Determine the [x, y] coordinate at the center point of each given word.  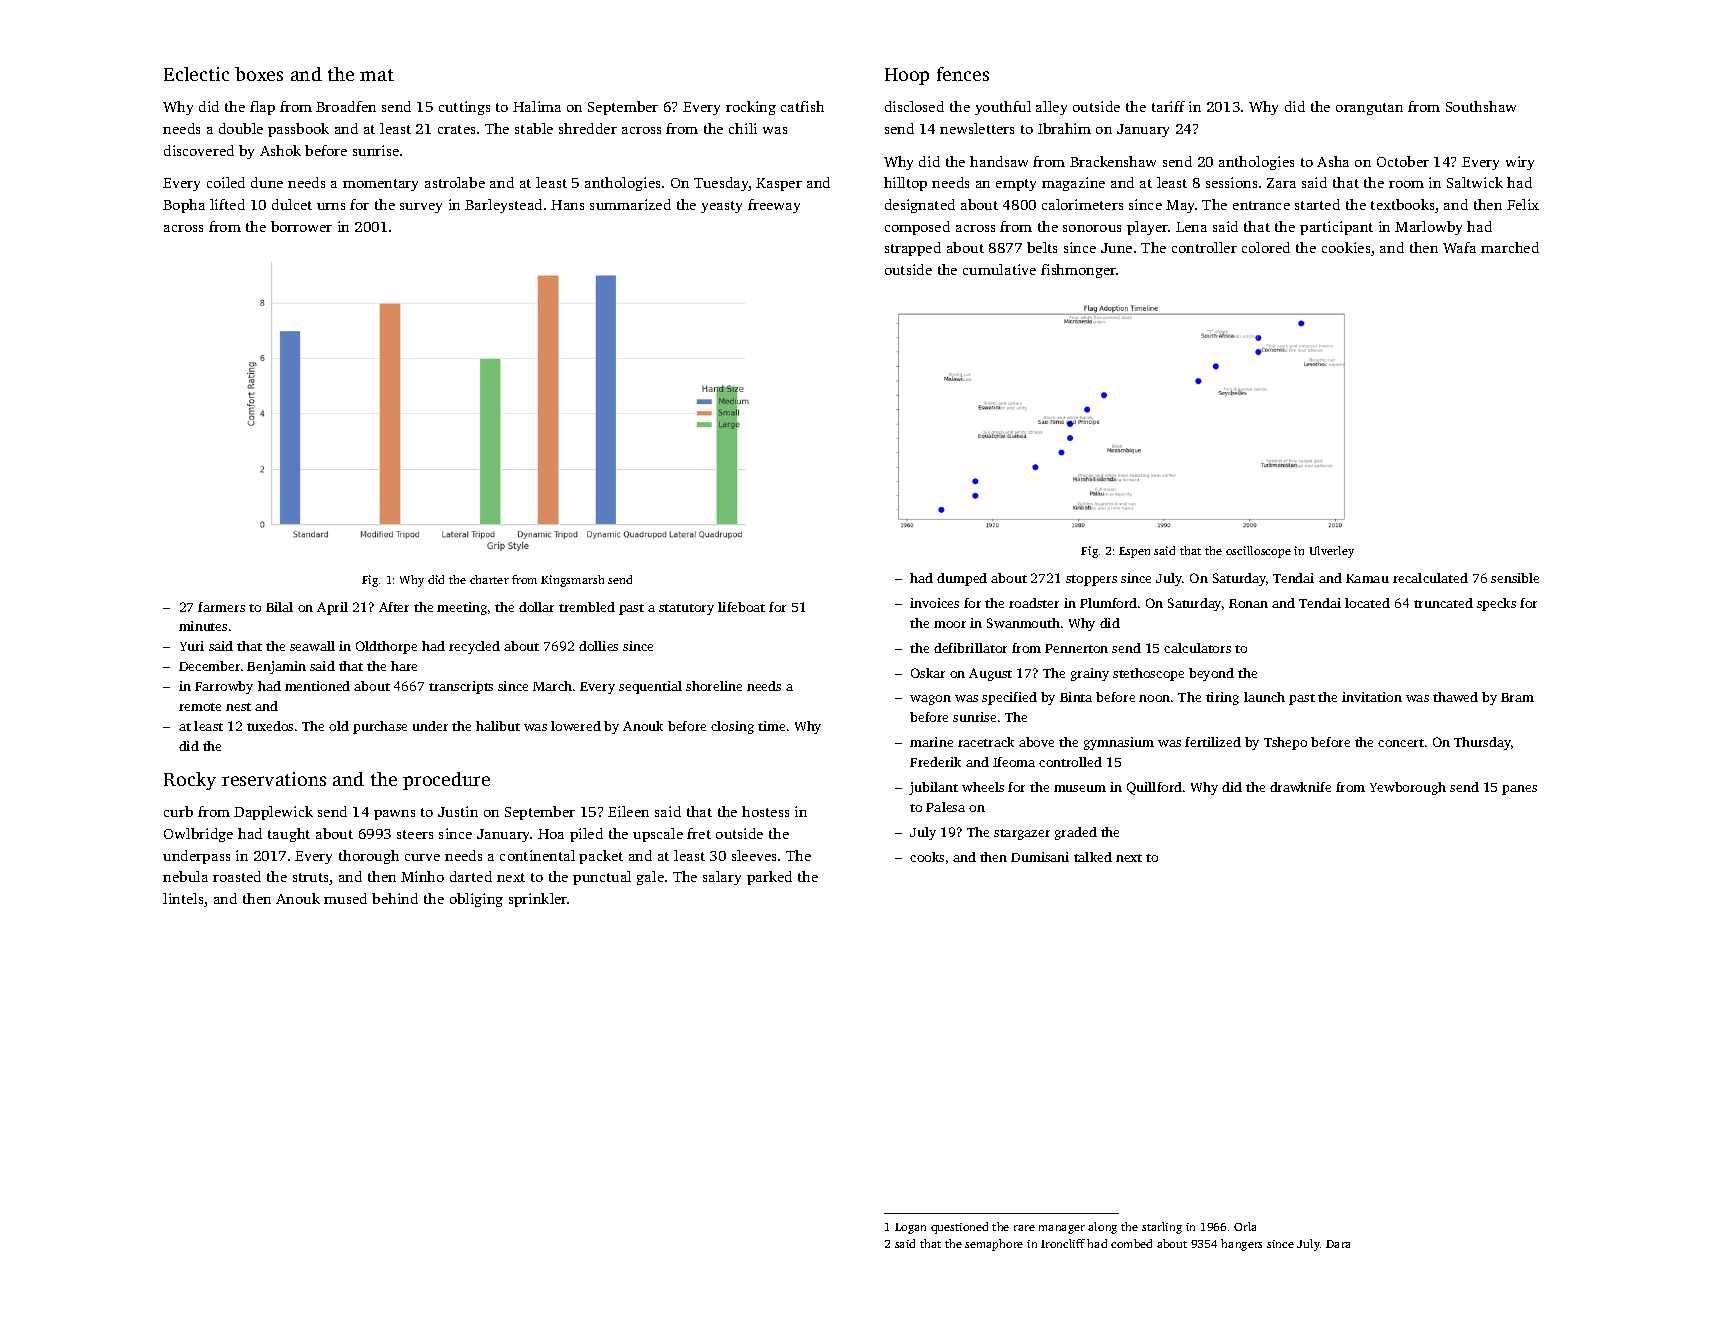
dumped [962, 579]
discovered [199, 150]
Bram [1517, 697]
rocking [751, 108]
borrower [301, 226]
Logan [910, 1228]
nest [238, 707]
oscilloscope [1258, 552]
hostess [765, 811]
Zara [1281, 183]
